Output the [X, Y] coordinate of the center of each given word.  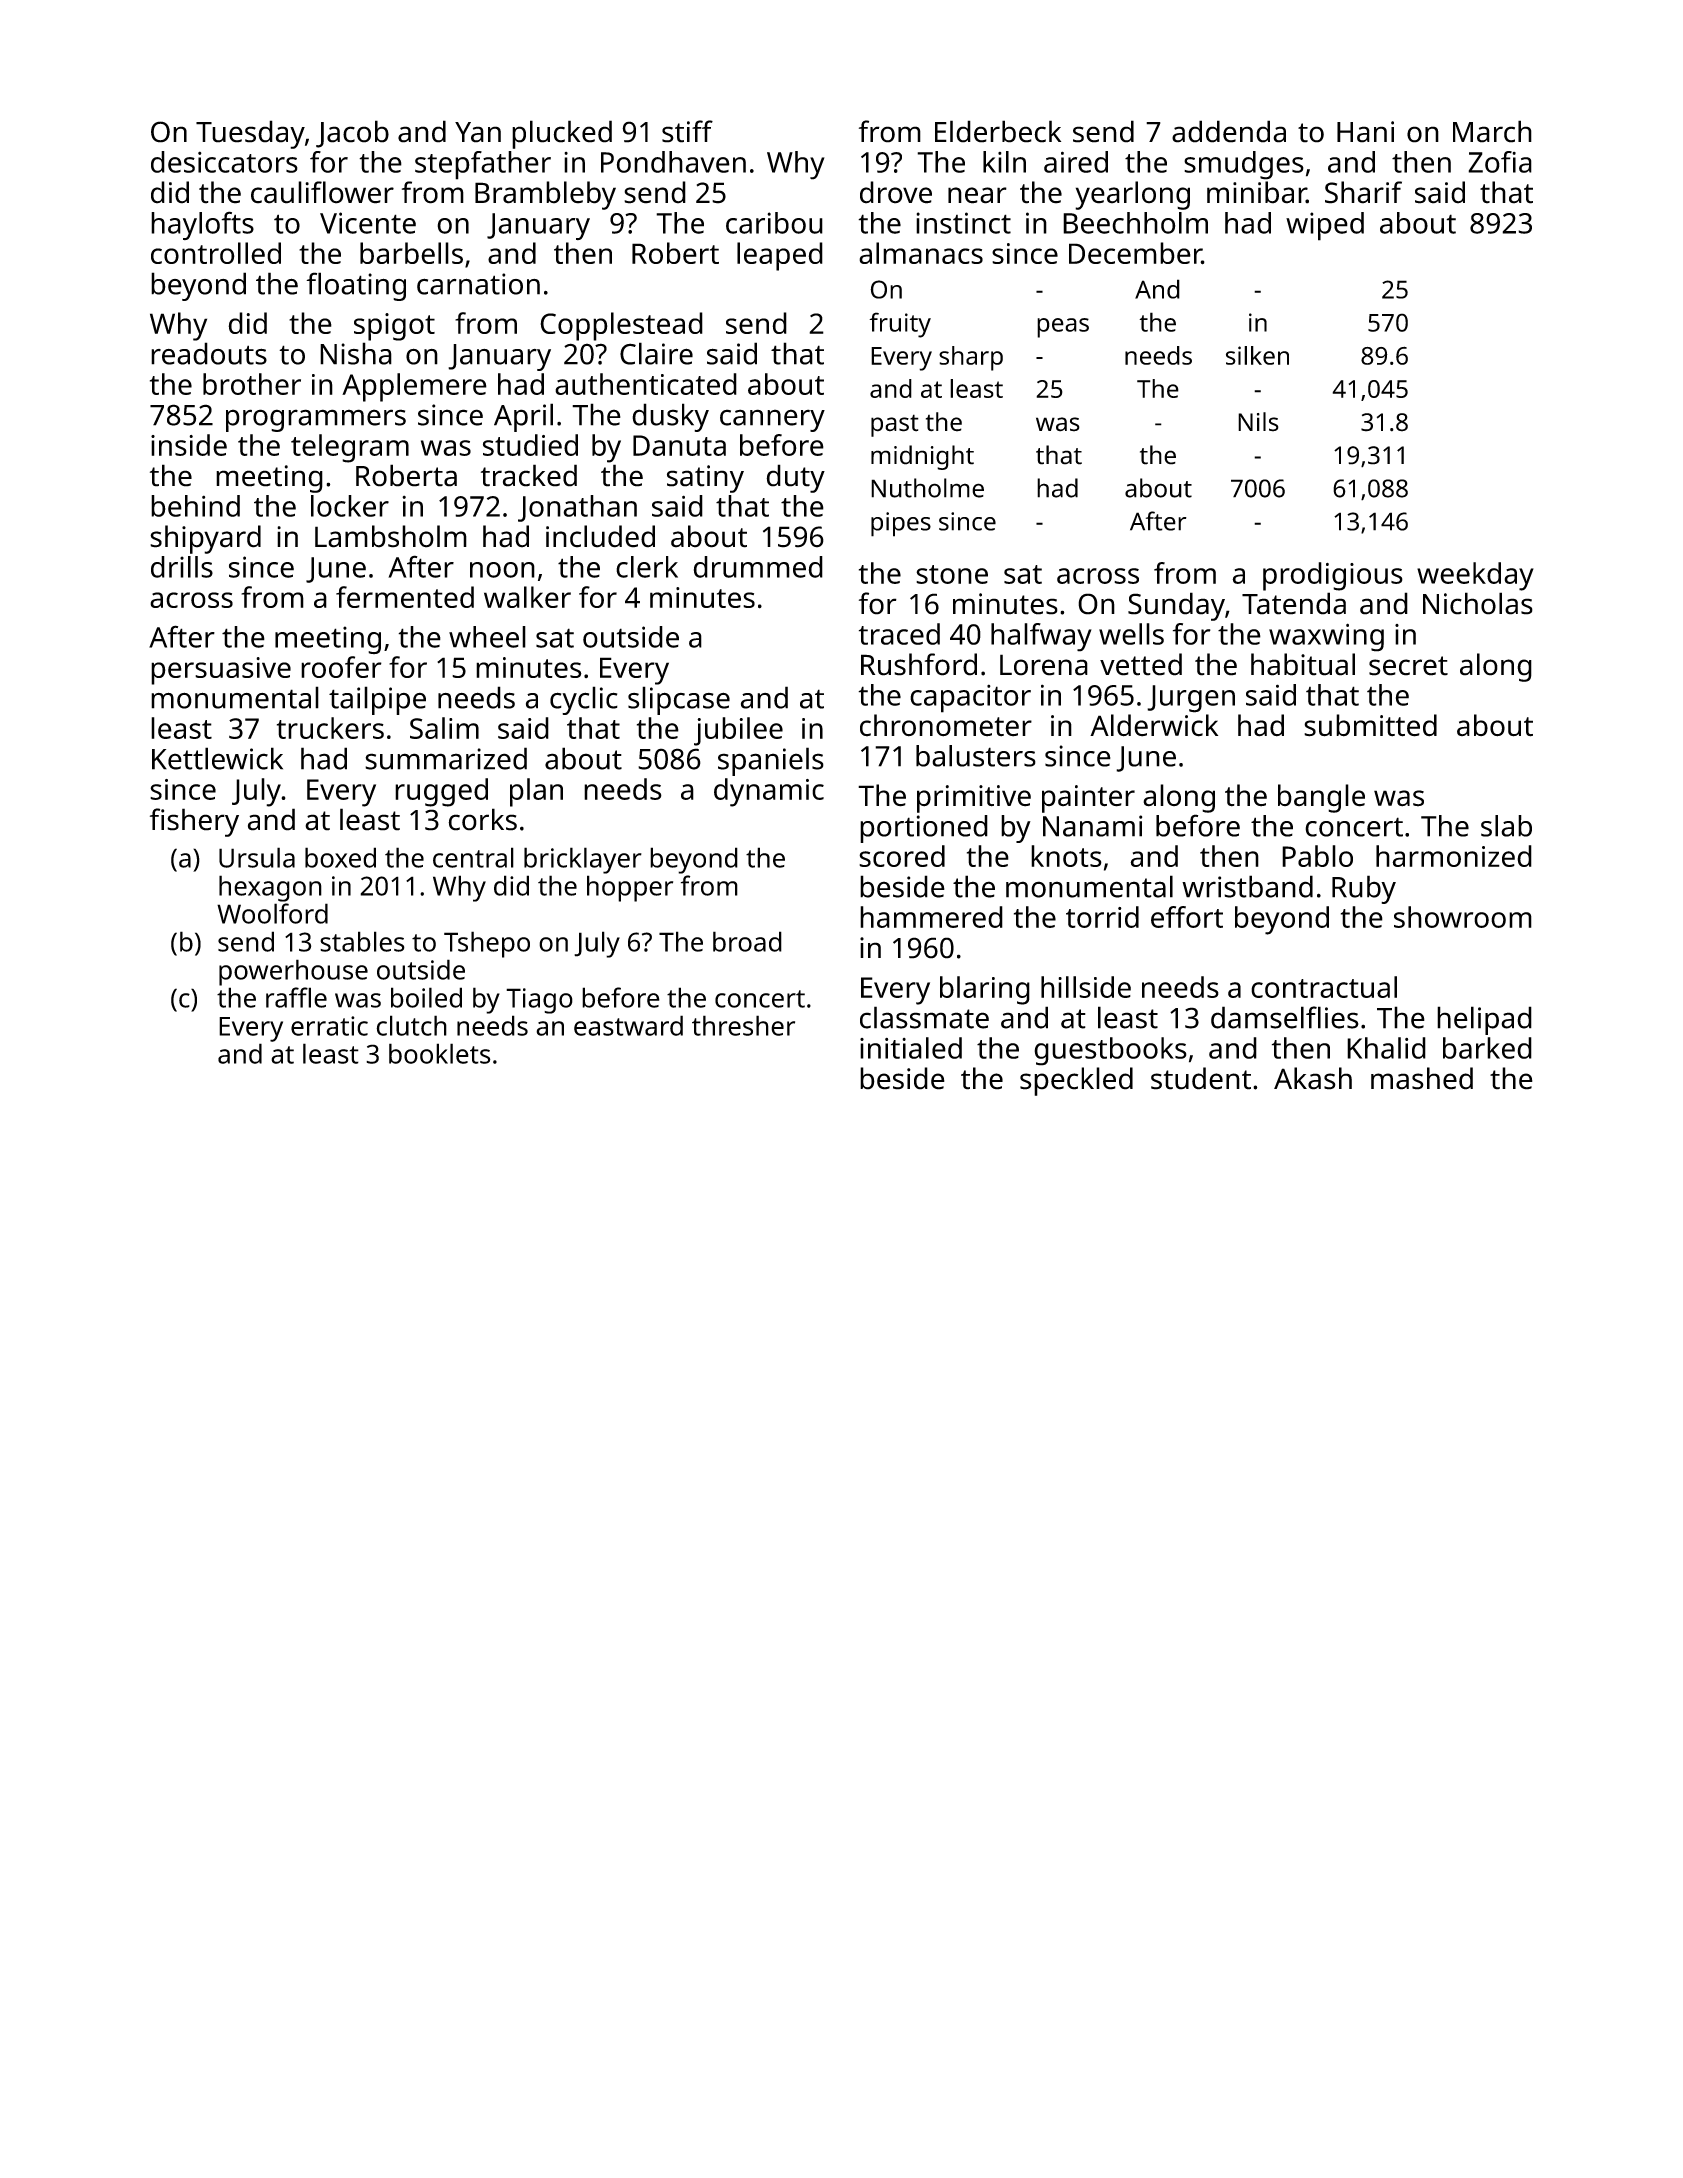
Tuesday [250, 134]
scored [902, 856]
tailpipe [377, 700]
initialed [911, 1048]
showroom [1463, 917]
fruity [900, 325]
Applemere [414, 387]
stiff [687, 131]
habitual [1303, 664]
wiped [1325, 226]
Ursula [257, 857]
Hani [1365, 132]
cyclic [584, 700]
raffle [296, 997]
